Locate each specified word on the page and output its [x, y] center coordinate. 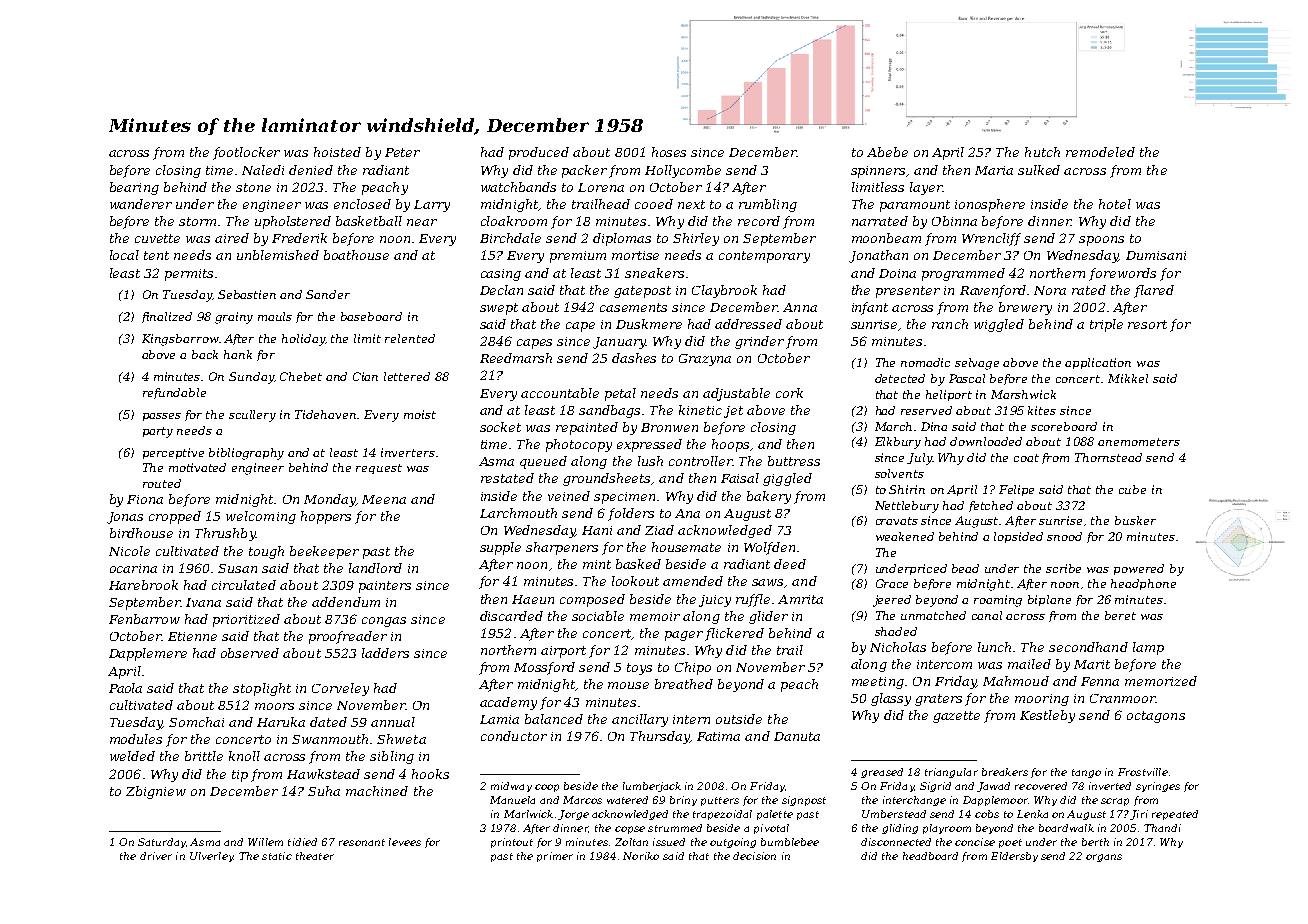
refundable [174, 393]
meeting [878, 683]
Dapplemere [148, 654]
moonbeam [886, 238]
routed [162, 483]
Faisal [740, 478]
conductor [514, 736]
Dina [934, 426]
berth [1095, 842]
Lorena [601, 187]
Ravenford [993, 291]
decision [754, 856]
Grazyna [705, 360]
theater [315, 856]
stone [253, 187]
